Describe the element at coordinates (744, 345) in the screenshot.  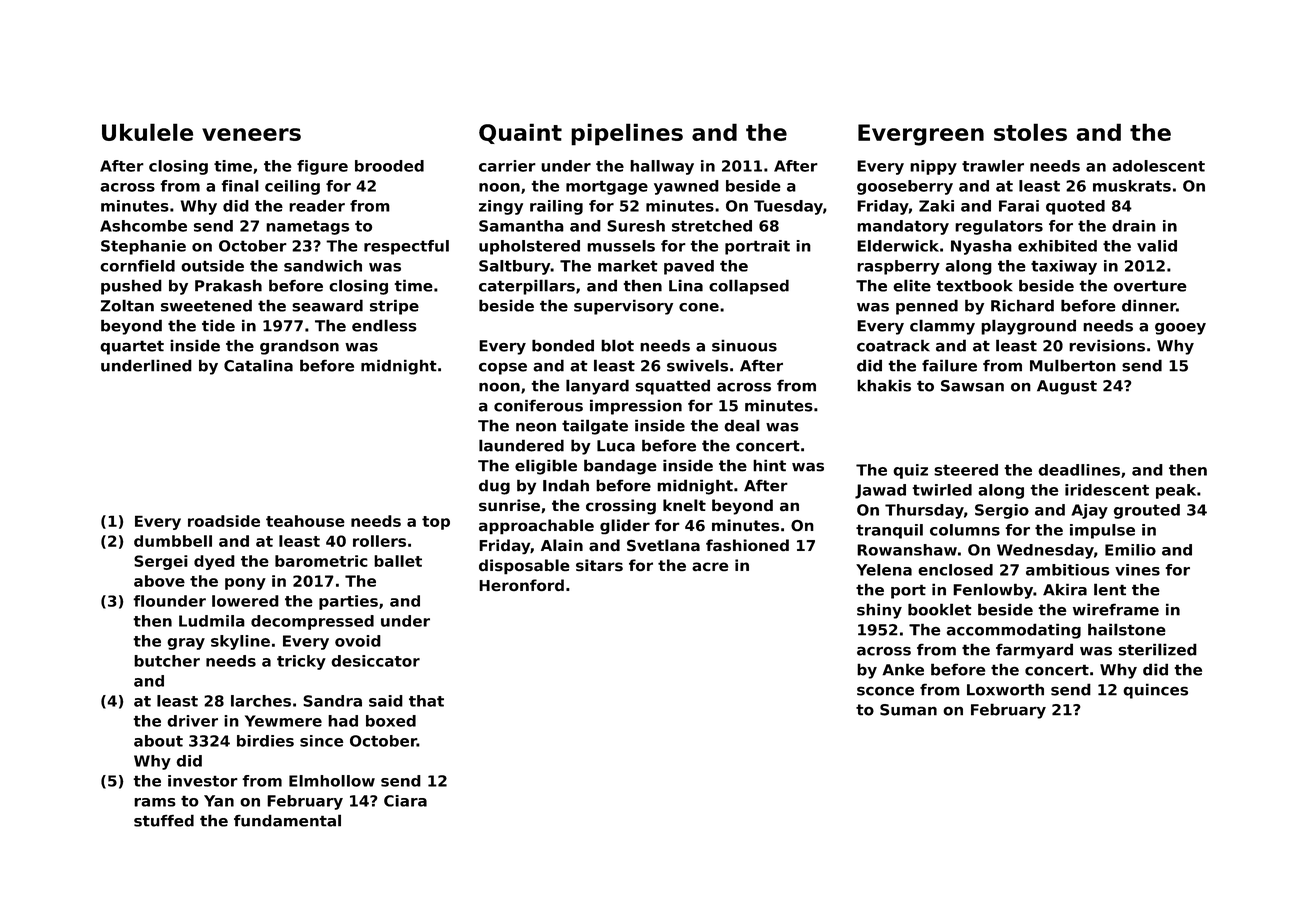
I see `sinuous` at that location.
